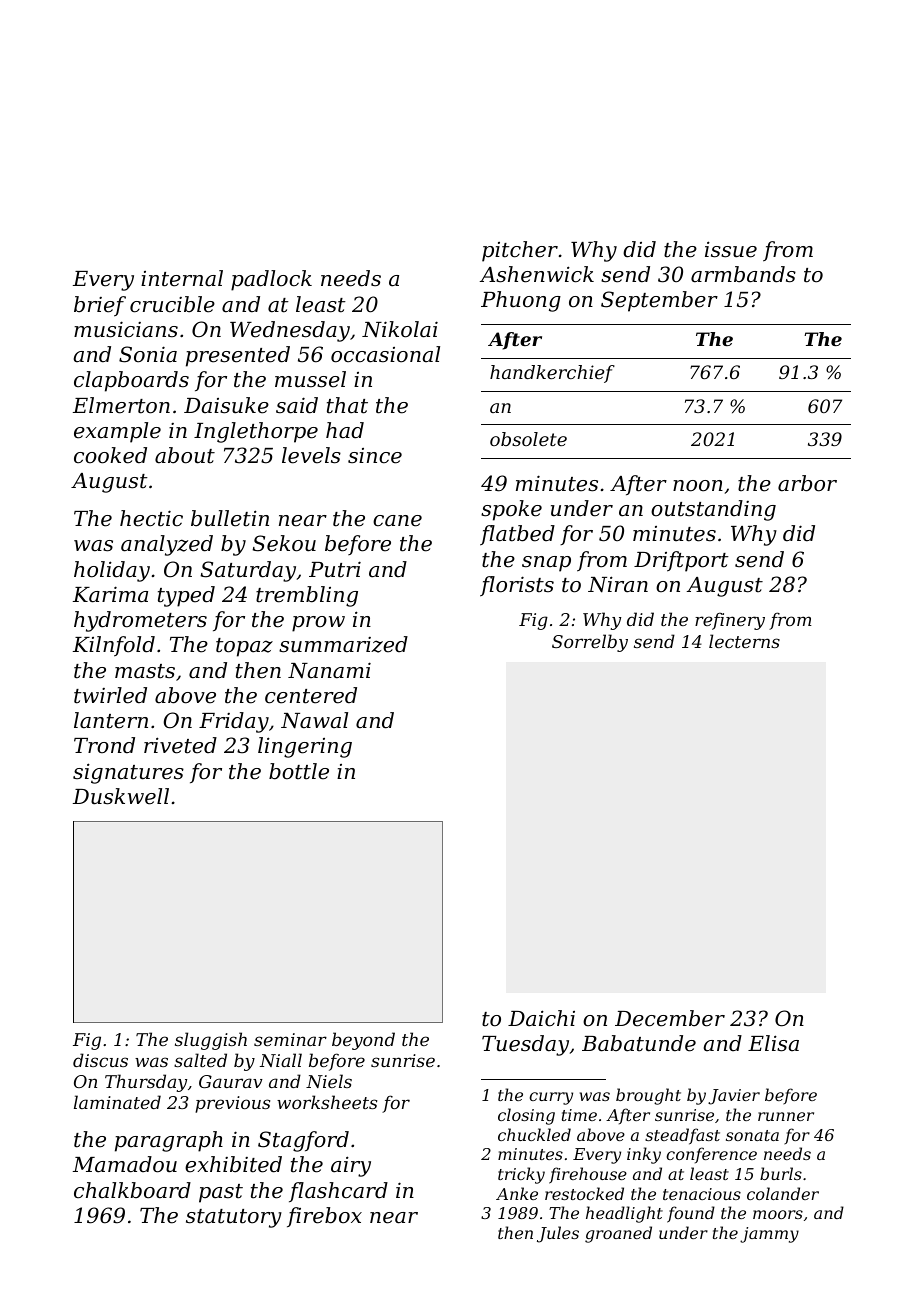  What do you see at coordinates (248, 571) in the screenshot?
I see `Saturday` at bounding box center [248, 571].
